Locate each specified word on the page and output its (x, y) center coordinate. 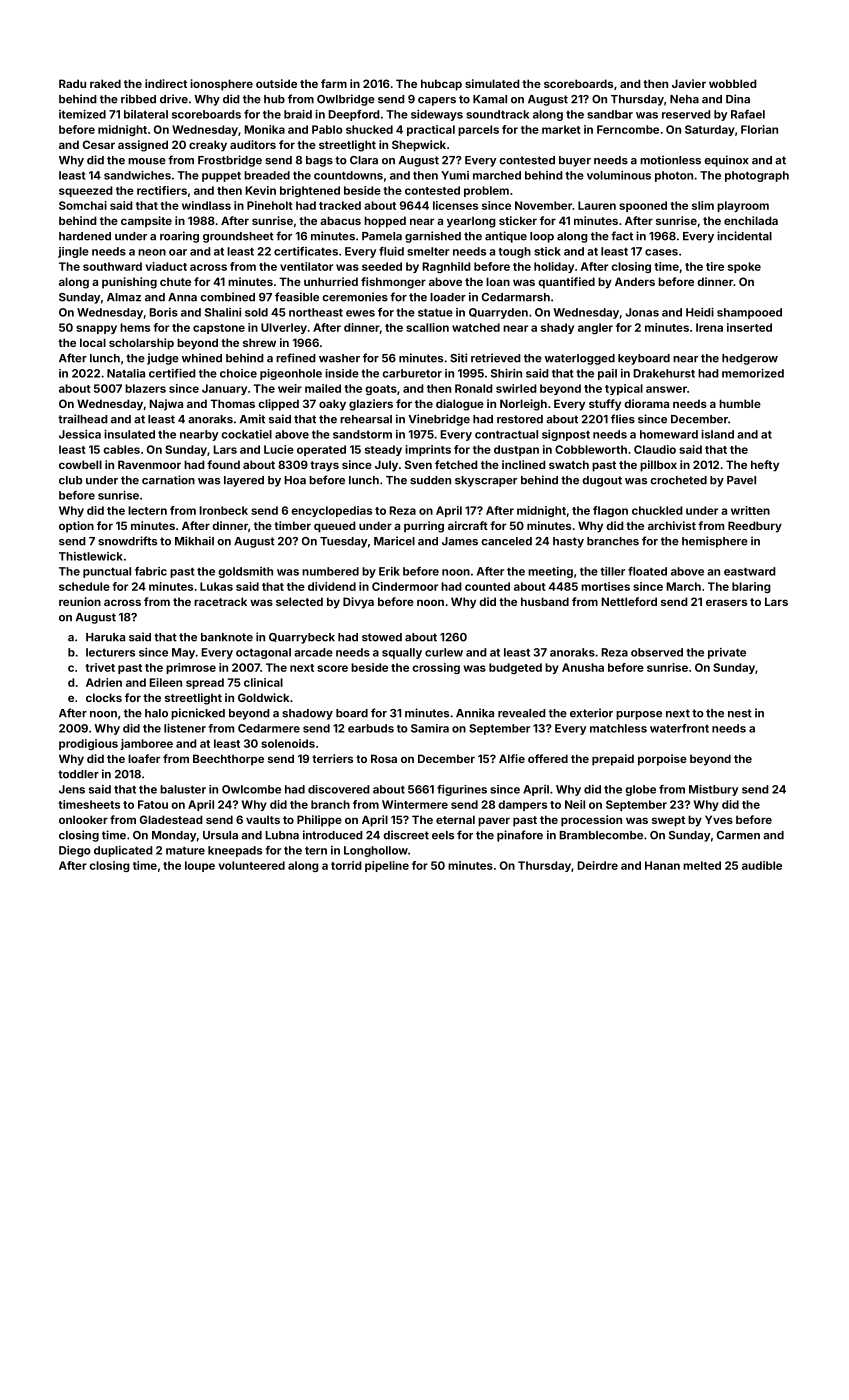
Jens (72, 789)
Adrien (104, 682)
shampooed (749, 313)
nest (740, 713)
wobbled (733, 83)
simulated (492, 83)
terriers (332, 758)
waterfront (679, 728)
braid (298, 114)
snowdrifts (127, 541)
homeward (669, 434)
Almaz (124, 297)
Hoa (295, 480)
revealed (522, 713)
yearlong (471, 222)
